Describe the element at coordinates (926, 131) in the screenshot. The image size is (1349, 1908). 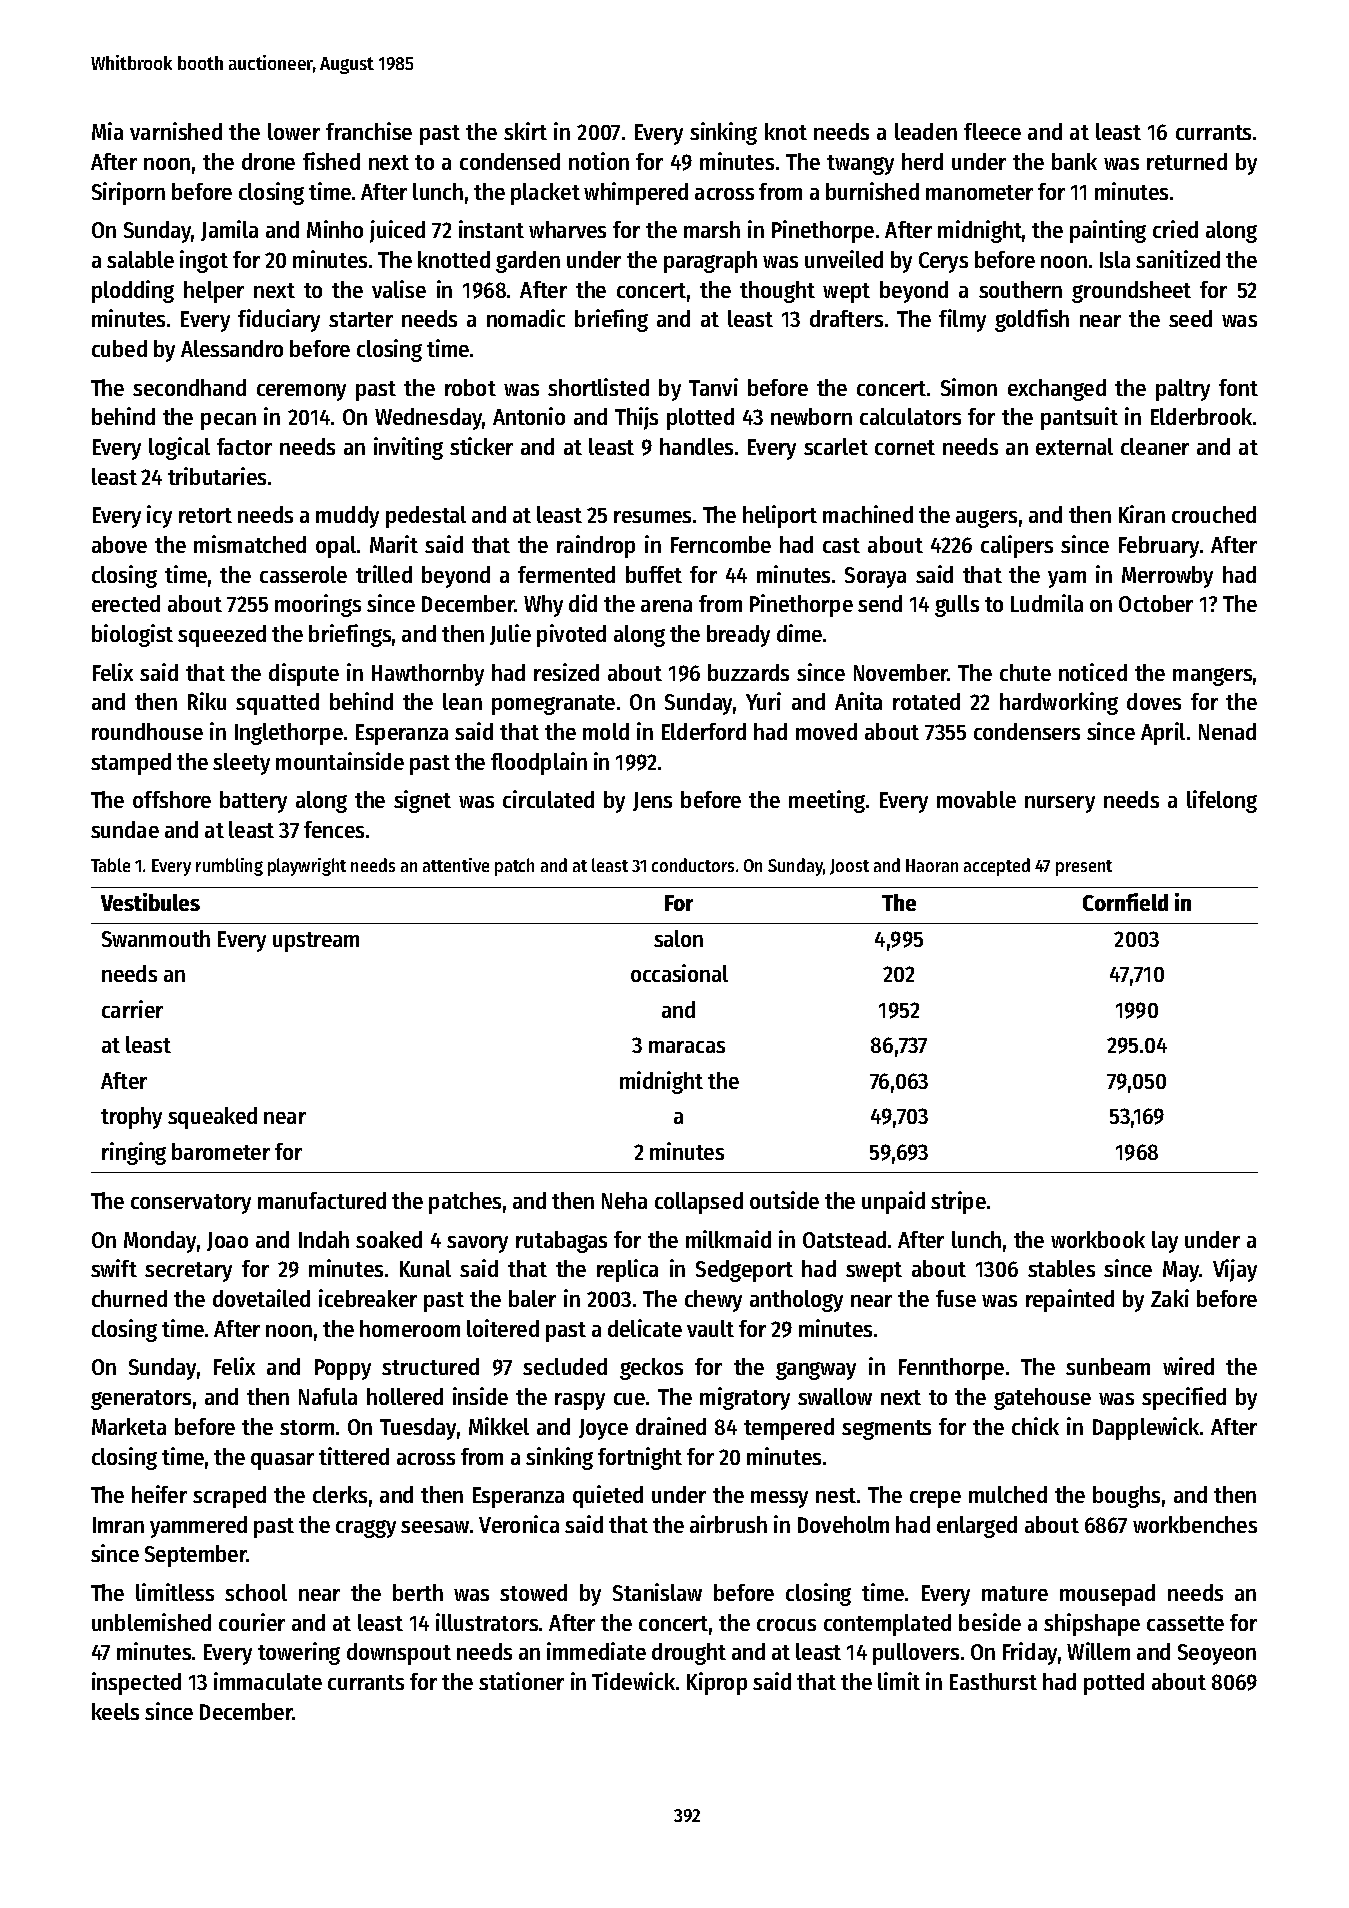
I see `leaden` at that location.
